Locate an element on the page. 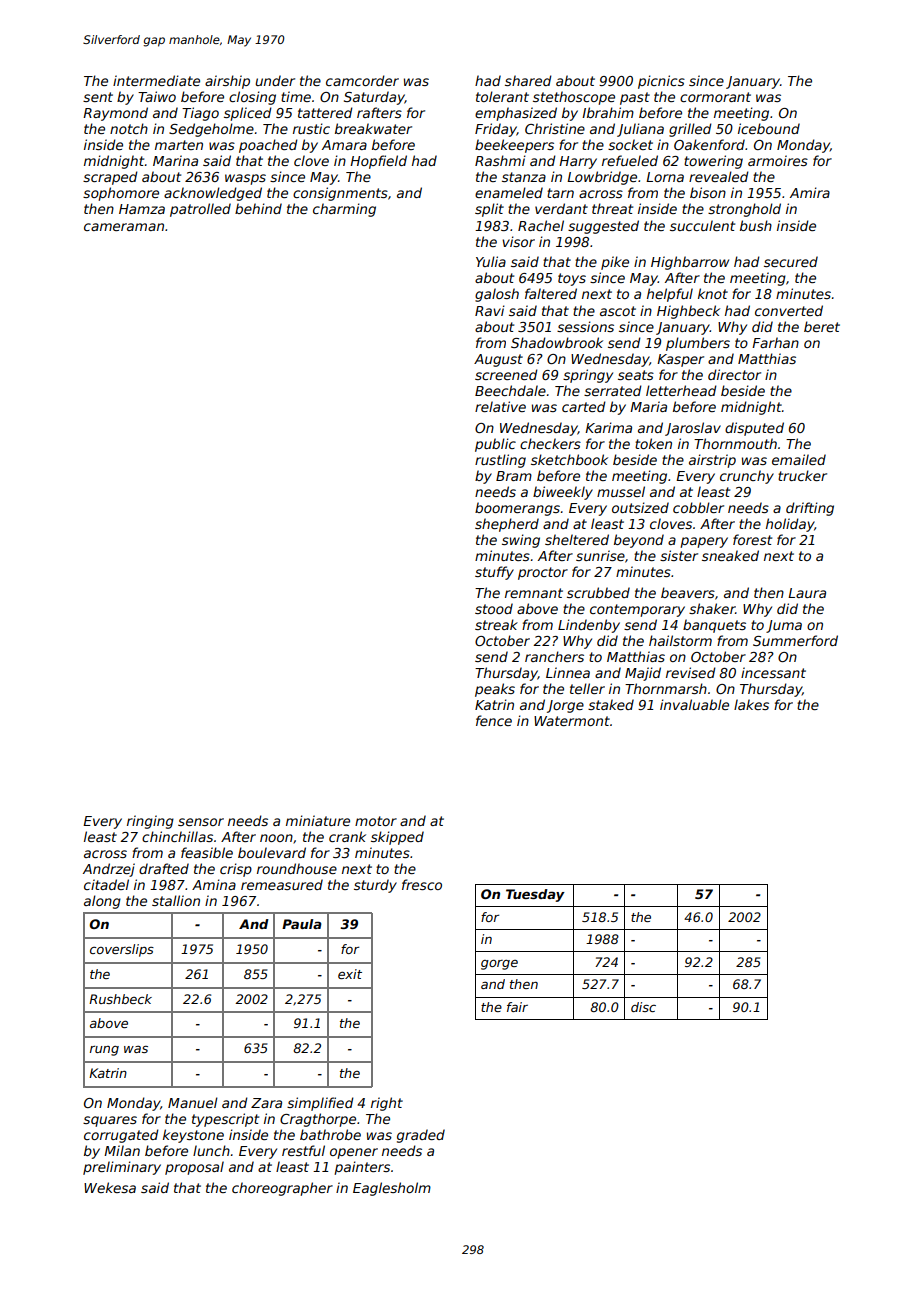 The image size is (924, 1308). cormorant is located at coordinates (715, 97).
